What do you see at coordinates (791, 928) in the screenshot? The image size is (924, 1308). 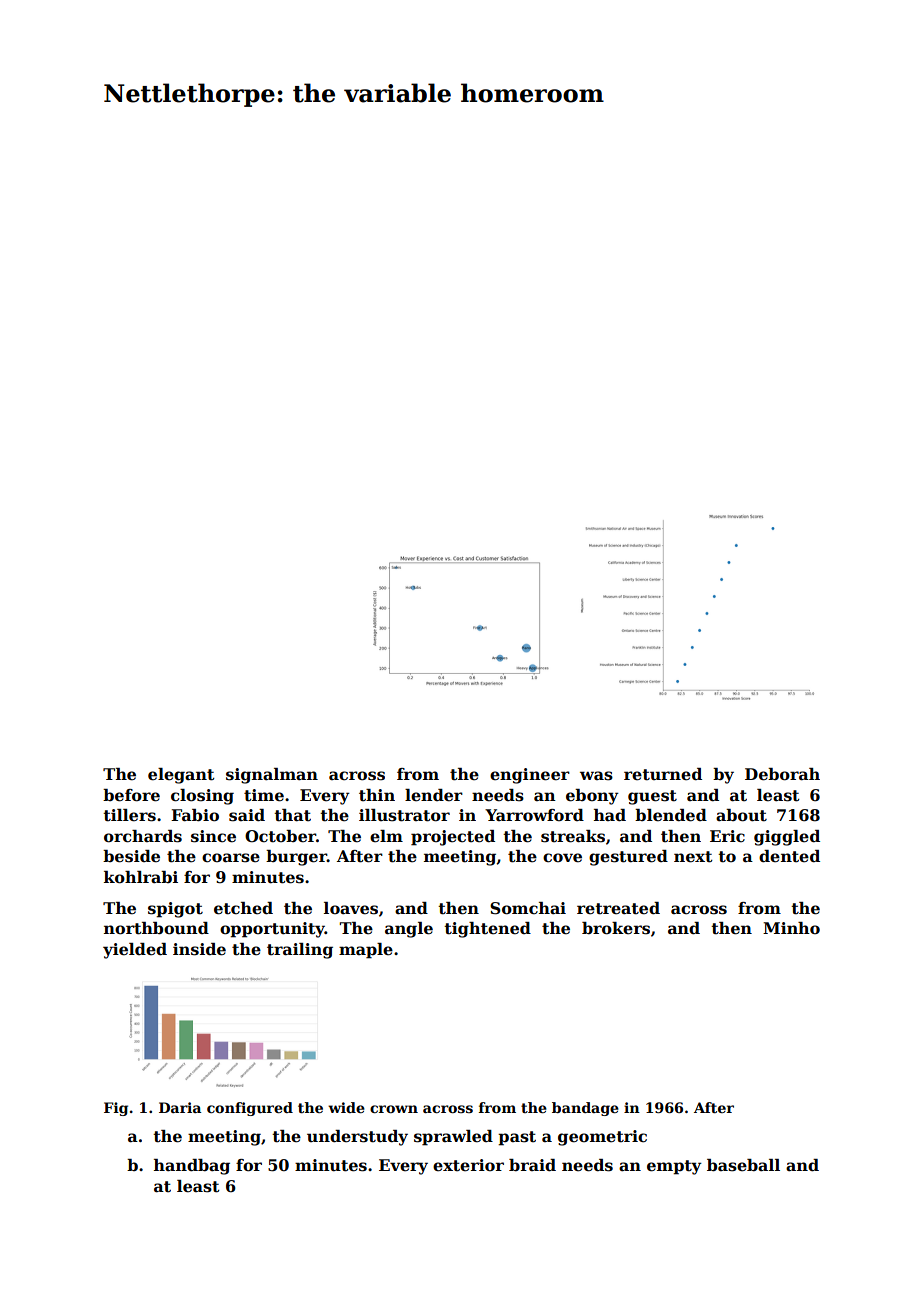 I see `Minho` at bounding box center [791, 928].
